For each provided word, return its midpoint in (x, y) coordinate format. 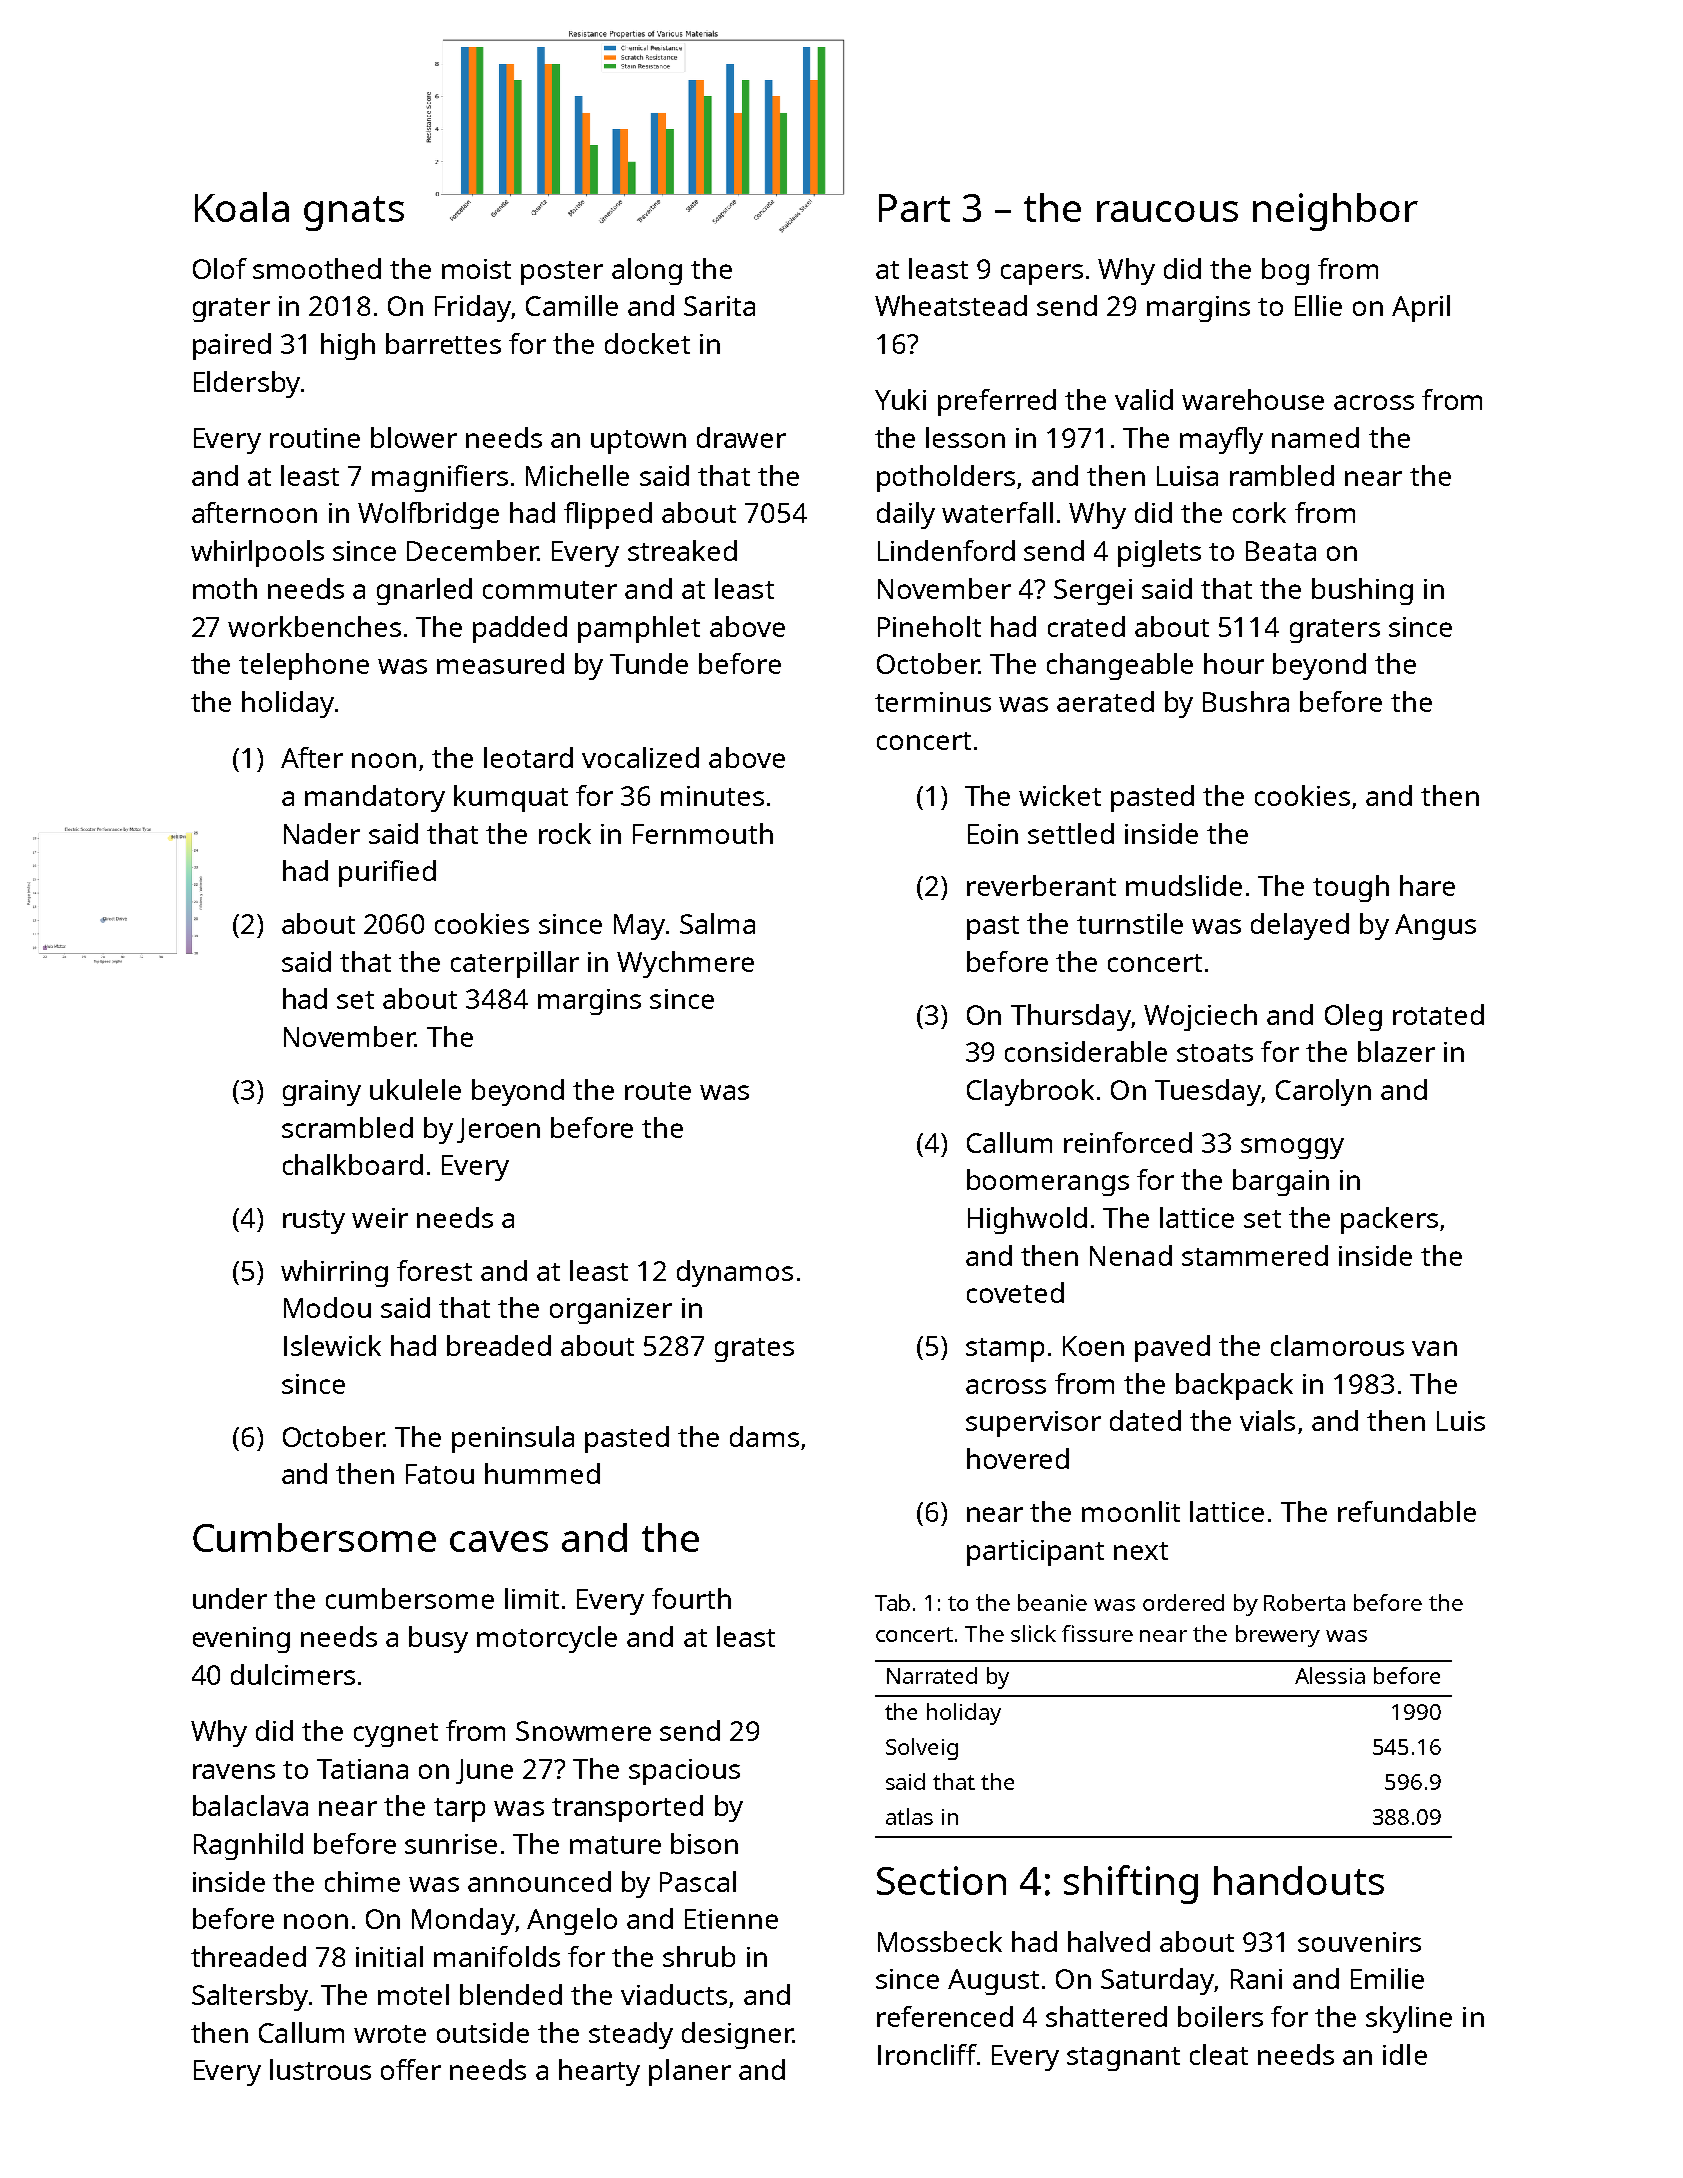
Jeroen (498, 1130)
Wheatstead (951, 305)
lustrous (320, 2069)
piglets (1159, 553)
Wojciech (1200, 1017)
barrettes (443, 343)
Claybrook (1030, 1092)
